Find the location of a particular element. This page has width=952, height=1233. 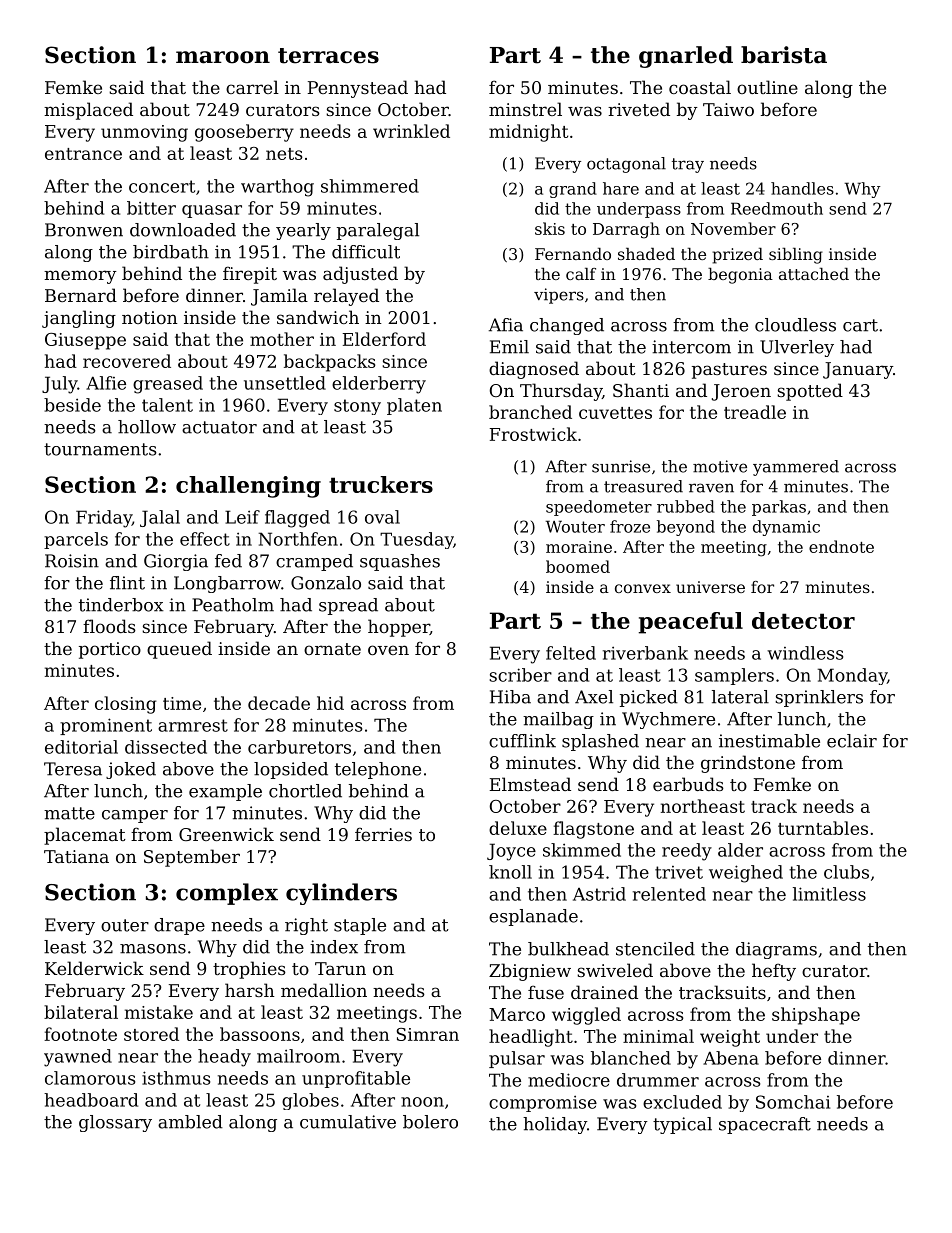

holiday is located at coordinates (555, 1125).
